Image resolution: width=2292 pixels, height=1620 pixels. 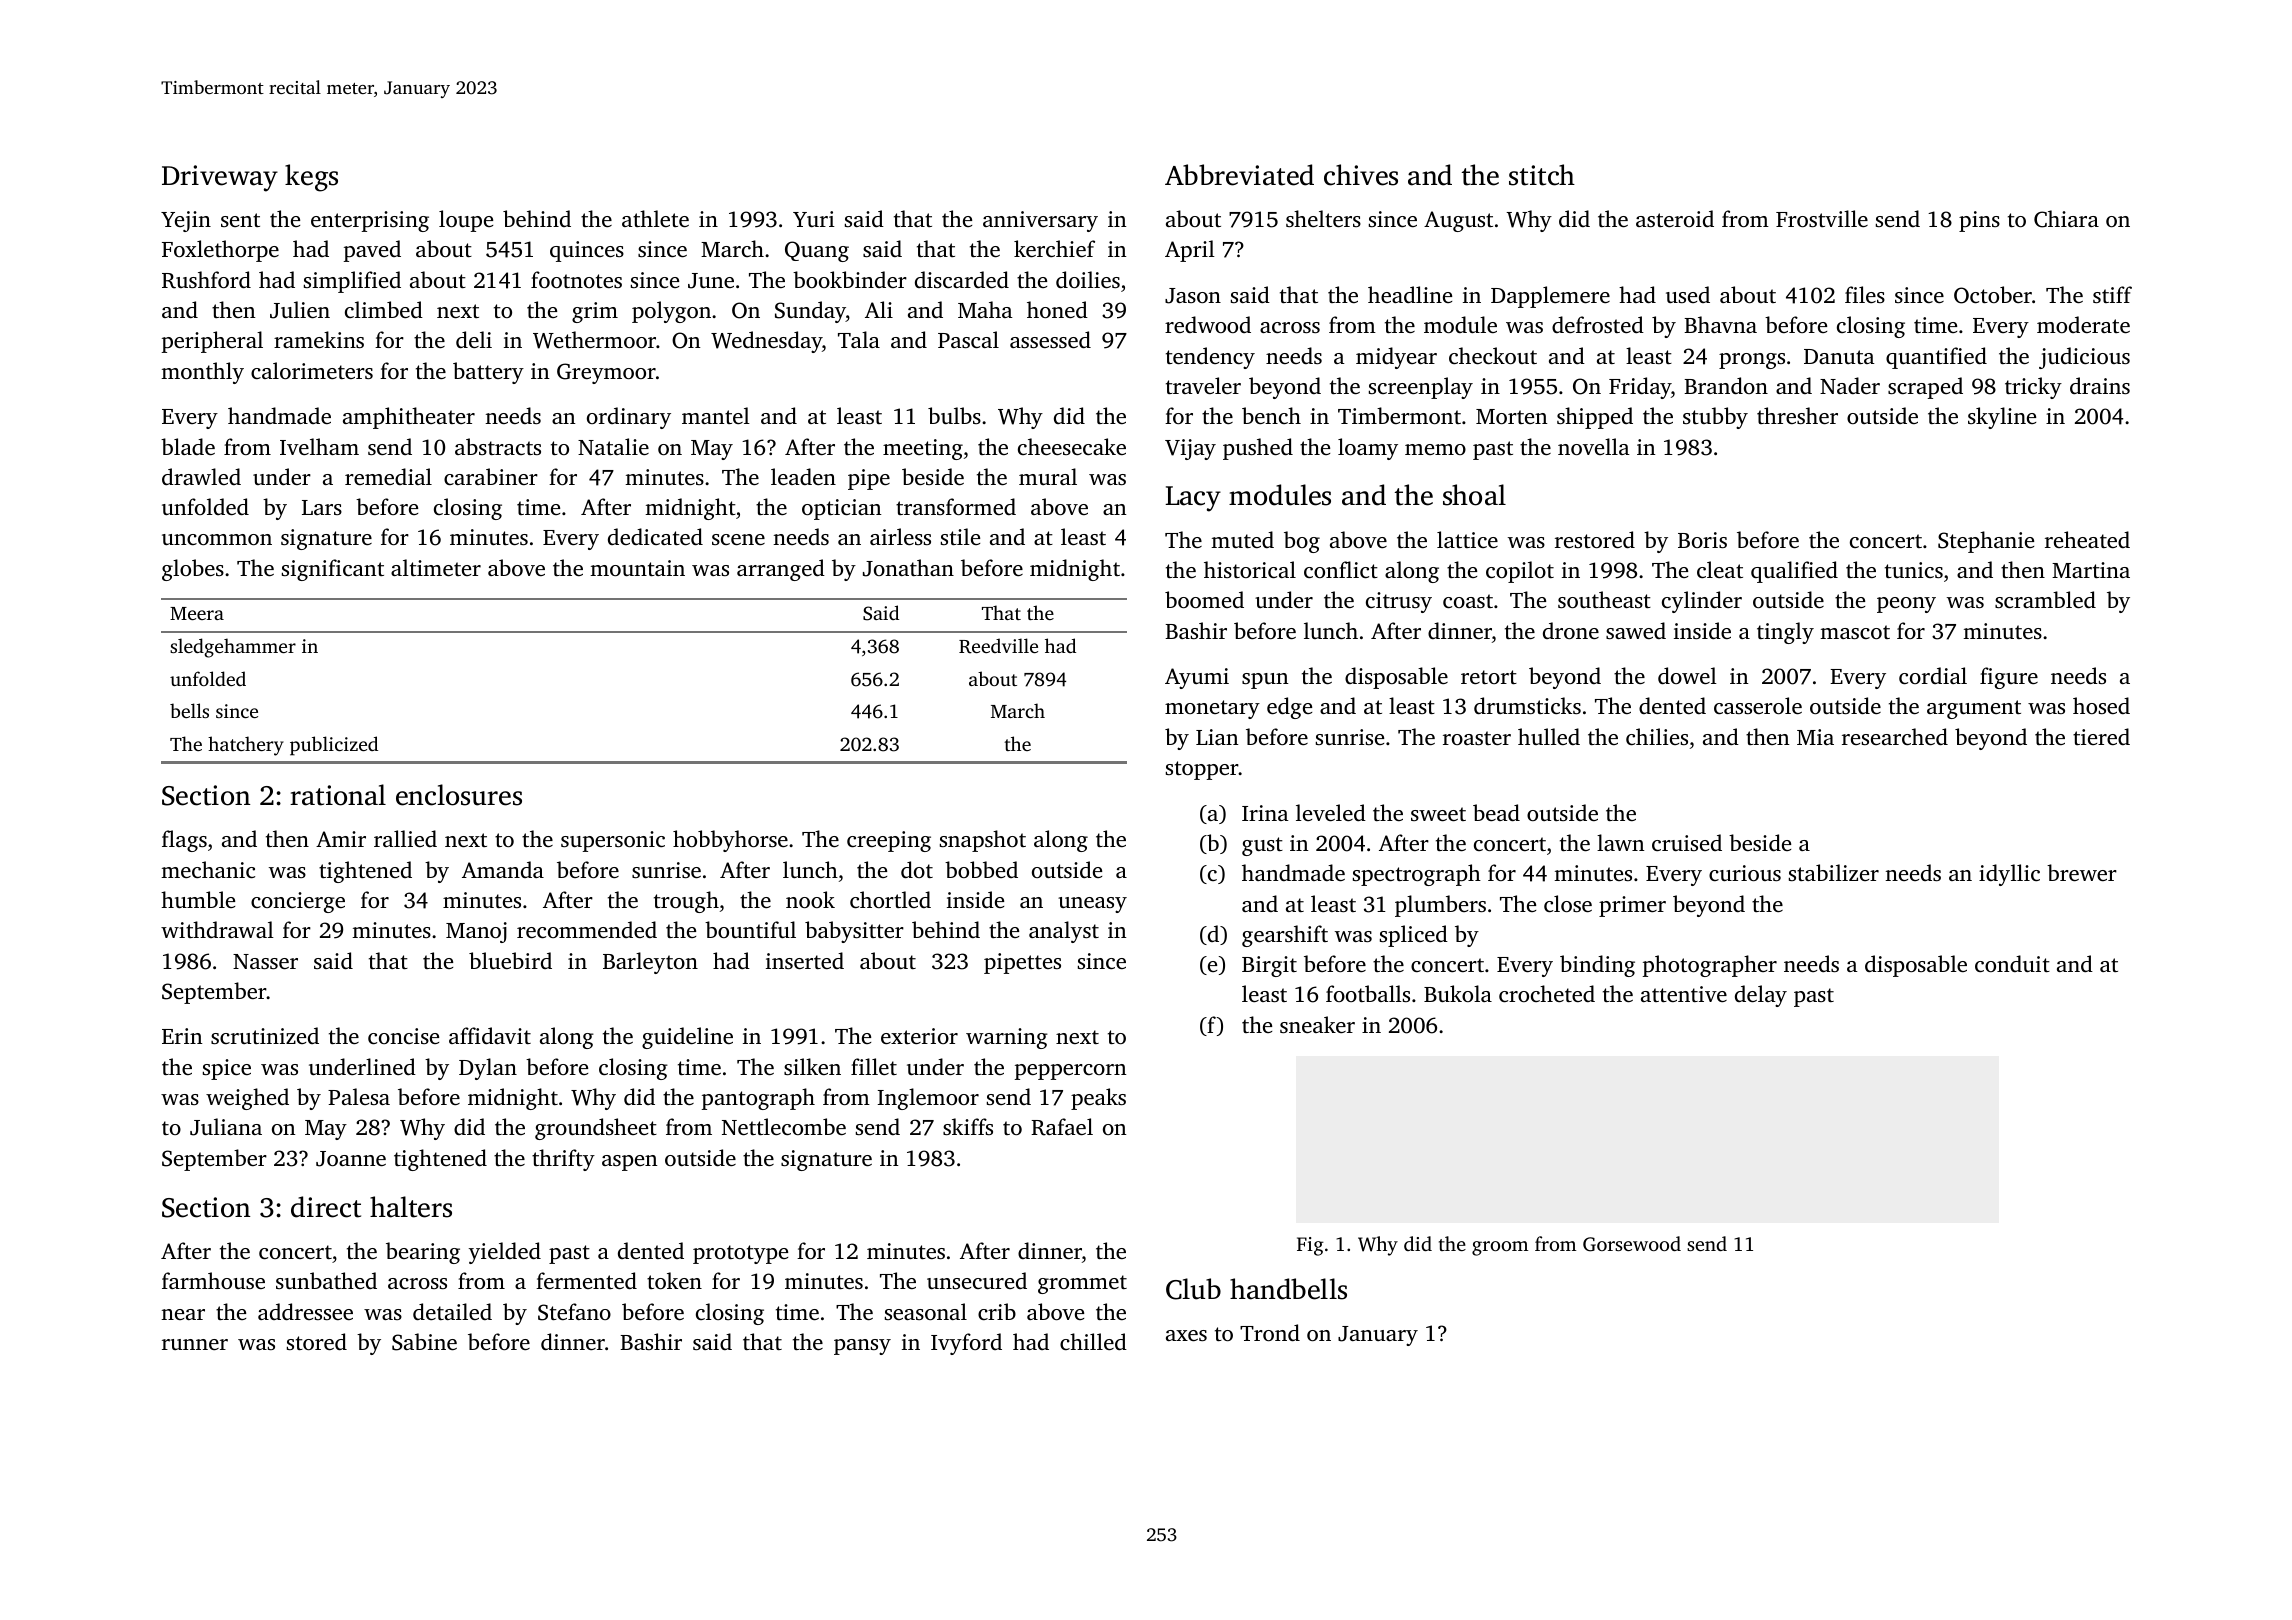 What do you see at coordinates (613, 841) in the screenshot?
I see `supersonic` at bounding box center [613, 841].
